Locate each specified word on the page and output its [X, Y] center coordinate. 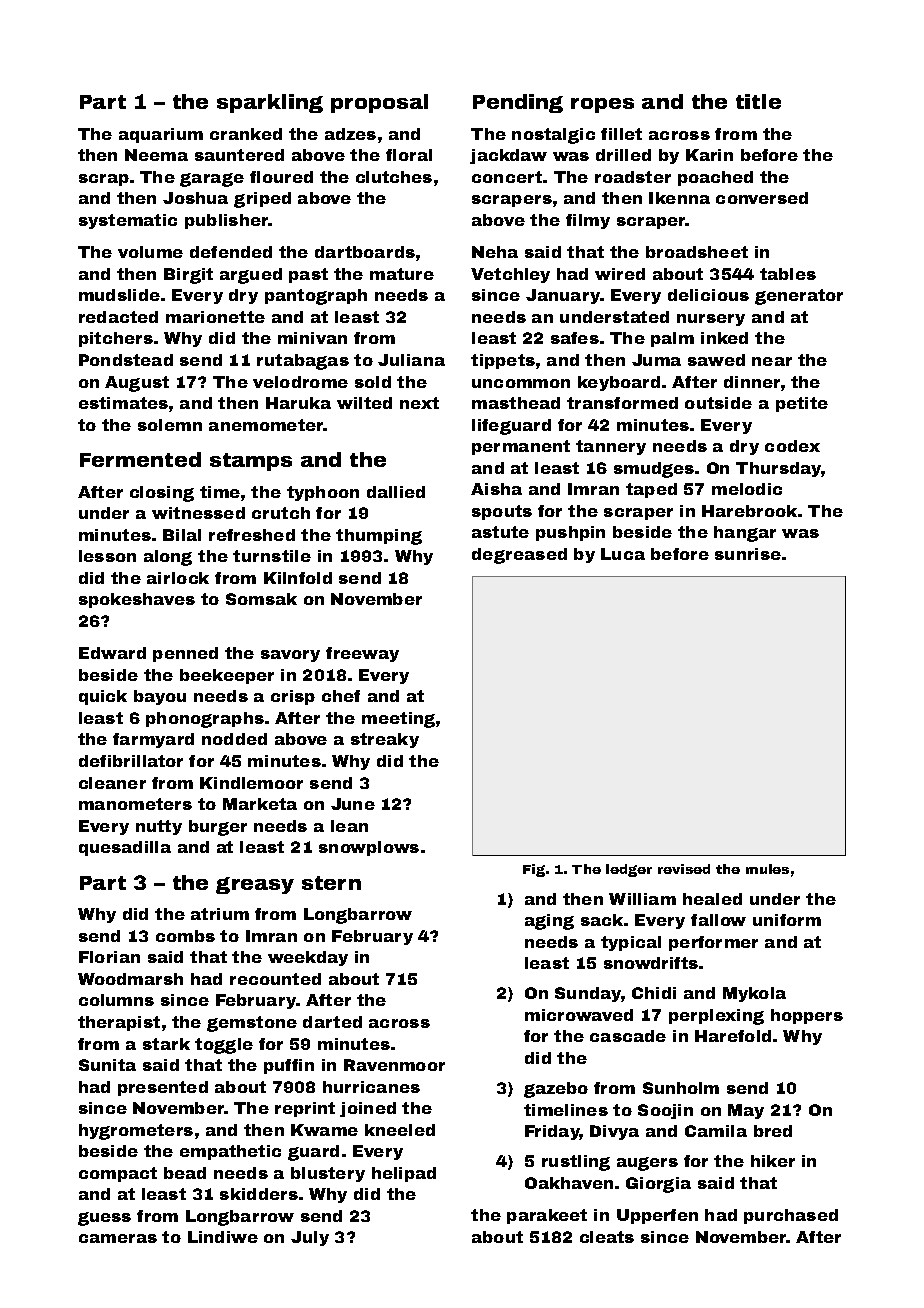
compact [118, 1174]
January [563, 296]
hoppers [807, 1016]
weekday [308, 958]
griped [262, 200]
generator [799, 297]
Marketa [260, 804]
